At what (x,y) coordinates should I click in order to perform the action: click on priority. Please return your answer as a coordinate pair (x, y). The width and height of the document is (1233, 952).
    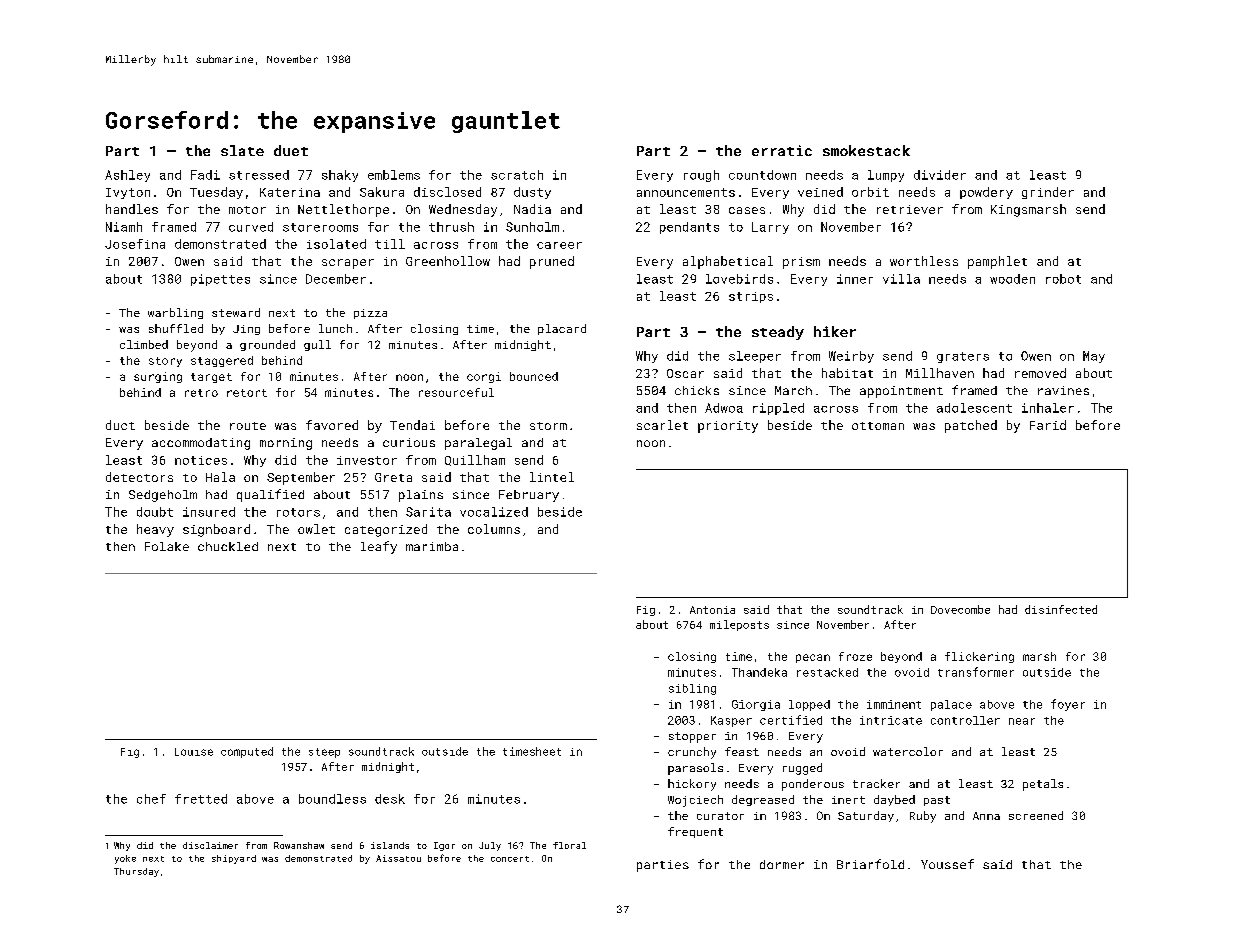
    Looking at the image, I should click on (728, 427).
